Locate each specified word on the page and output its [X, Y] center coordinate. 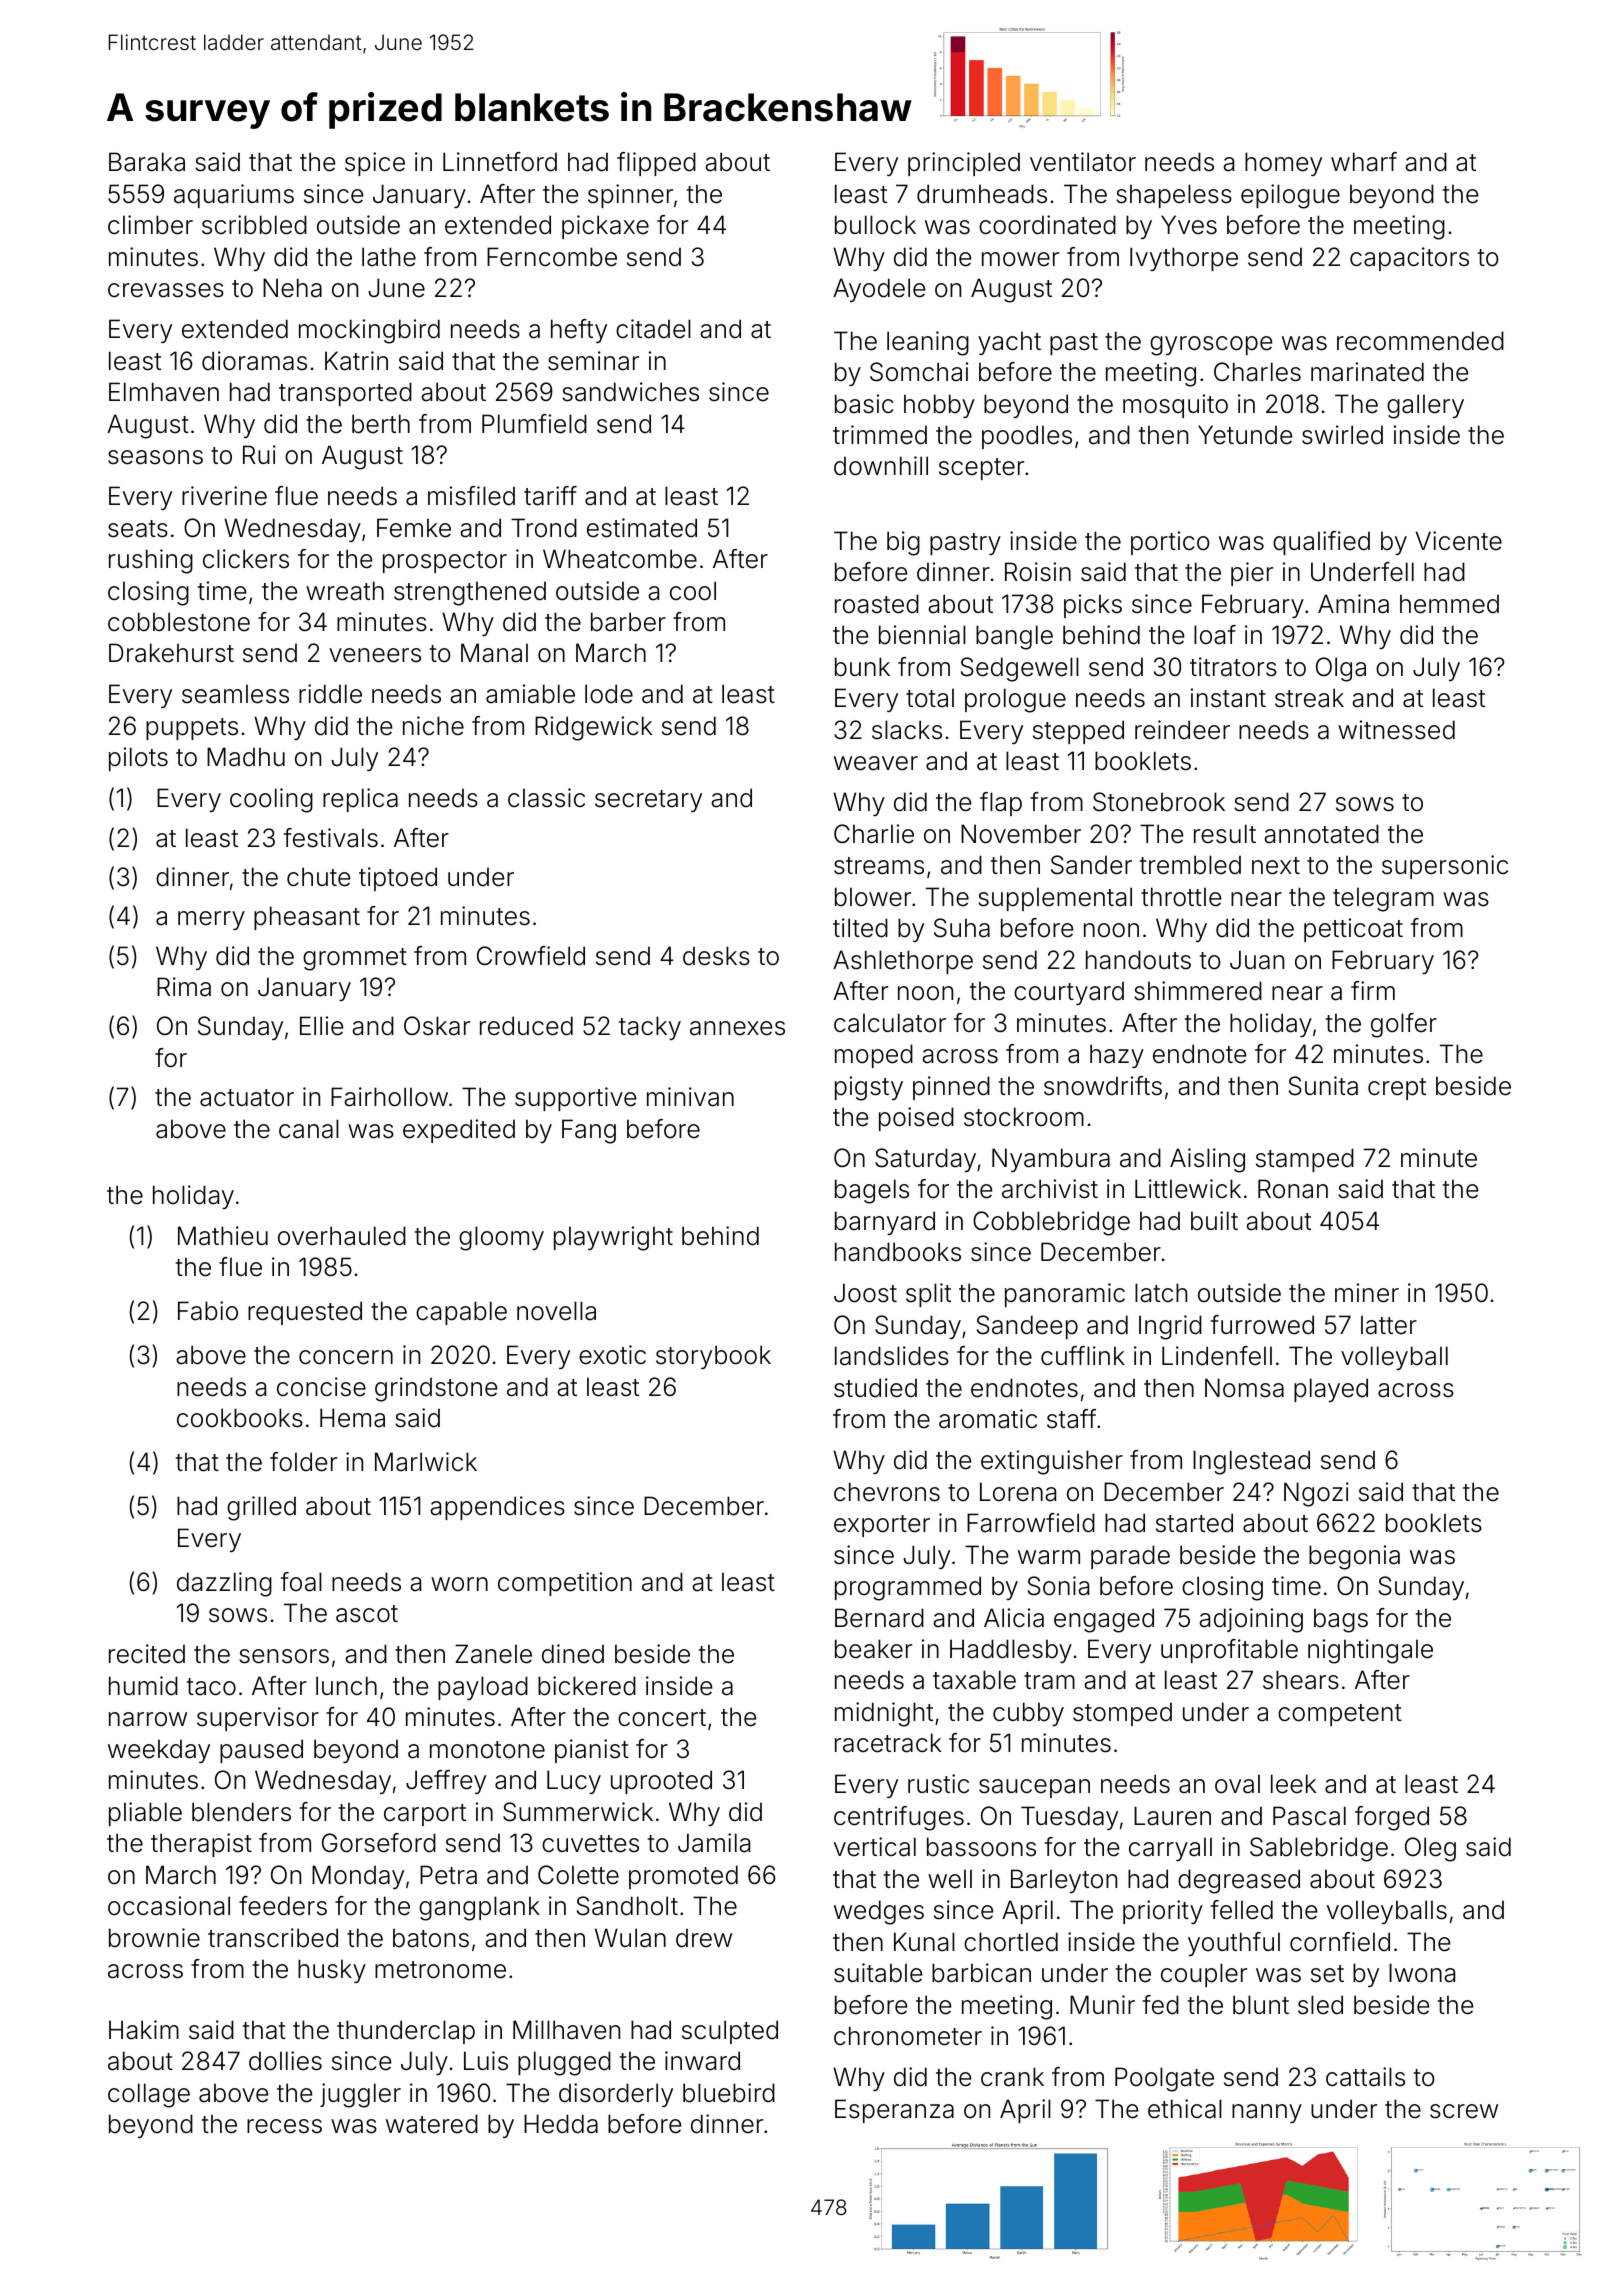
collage [149, 2095]
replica [360, 800]
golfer [1404, 1025]
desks [716, 956]
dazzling [224, 1584]
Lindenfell [1217, 1356]
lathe [389, 257]
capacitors [1409, 259]
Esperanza [894, 2111]
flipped [656, 164]
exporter [882, 1526]
